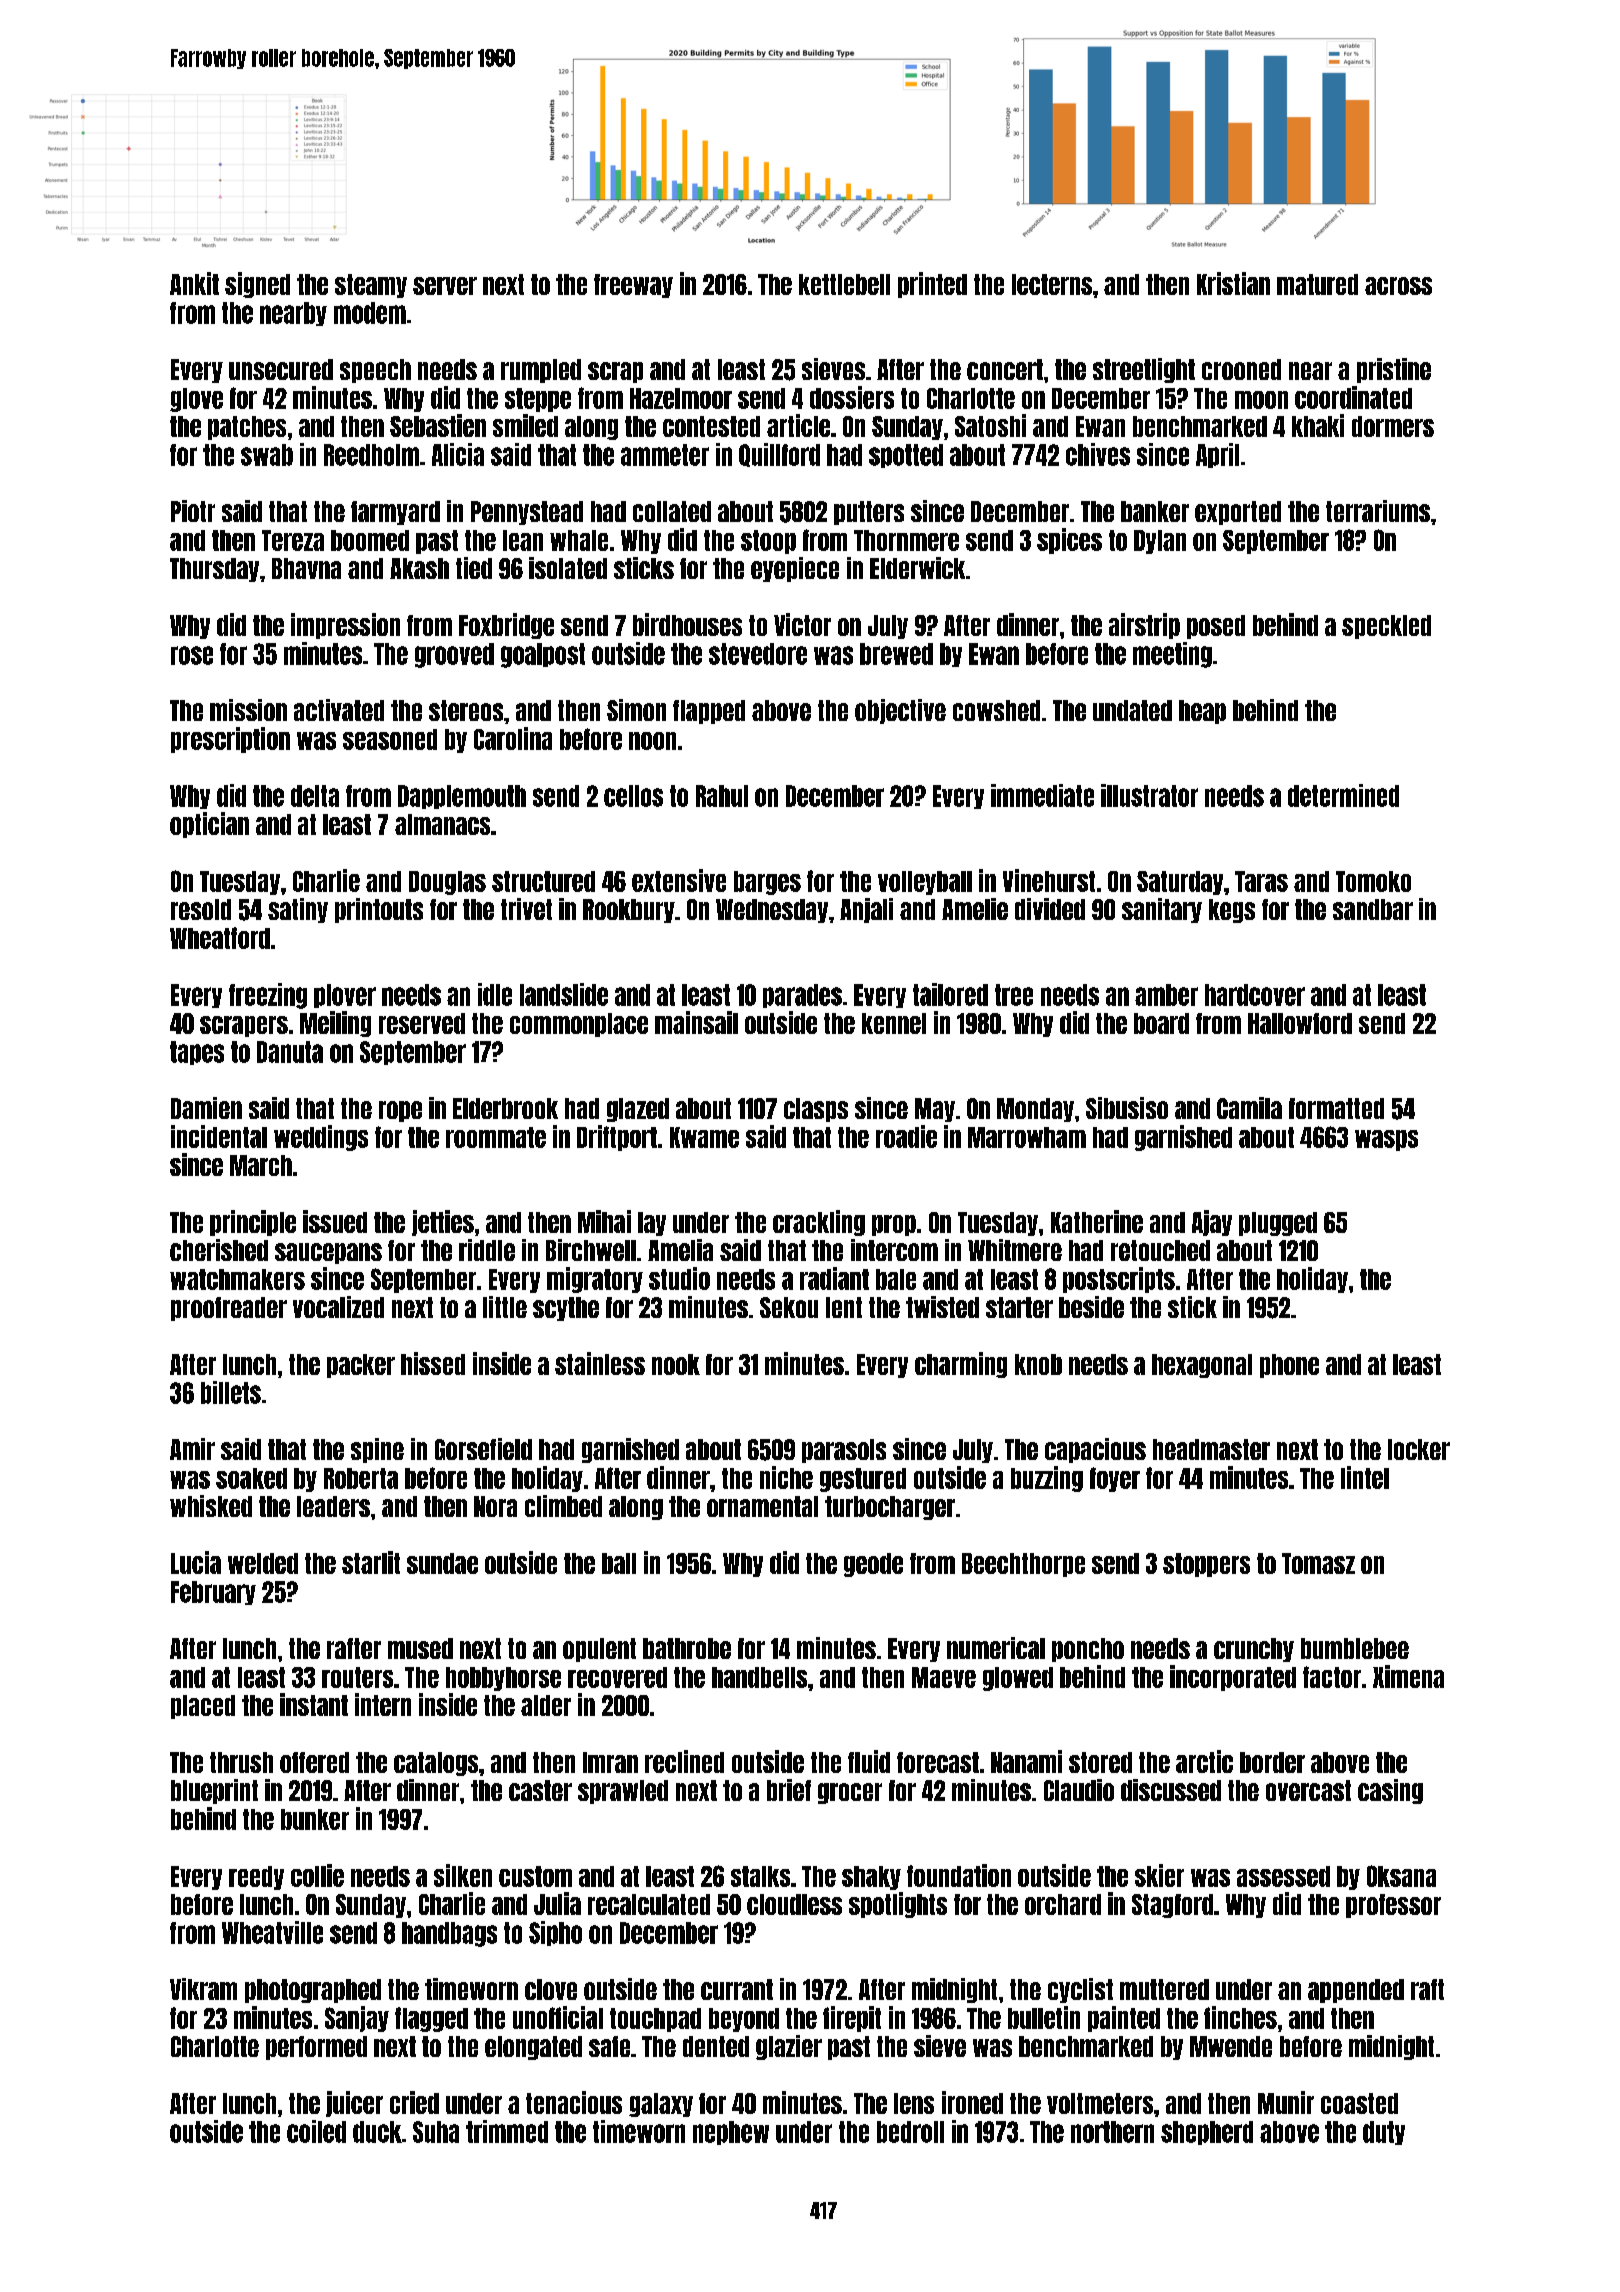 The image size is (1620, 2292). I want to click on casing, so click(1390, 1791).
